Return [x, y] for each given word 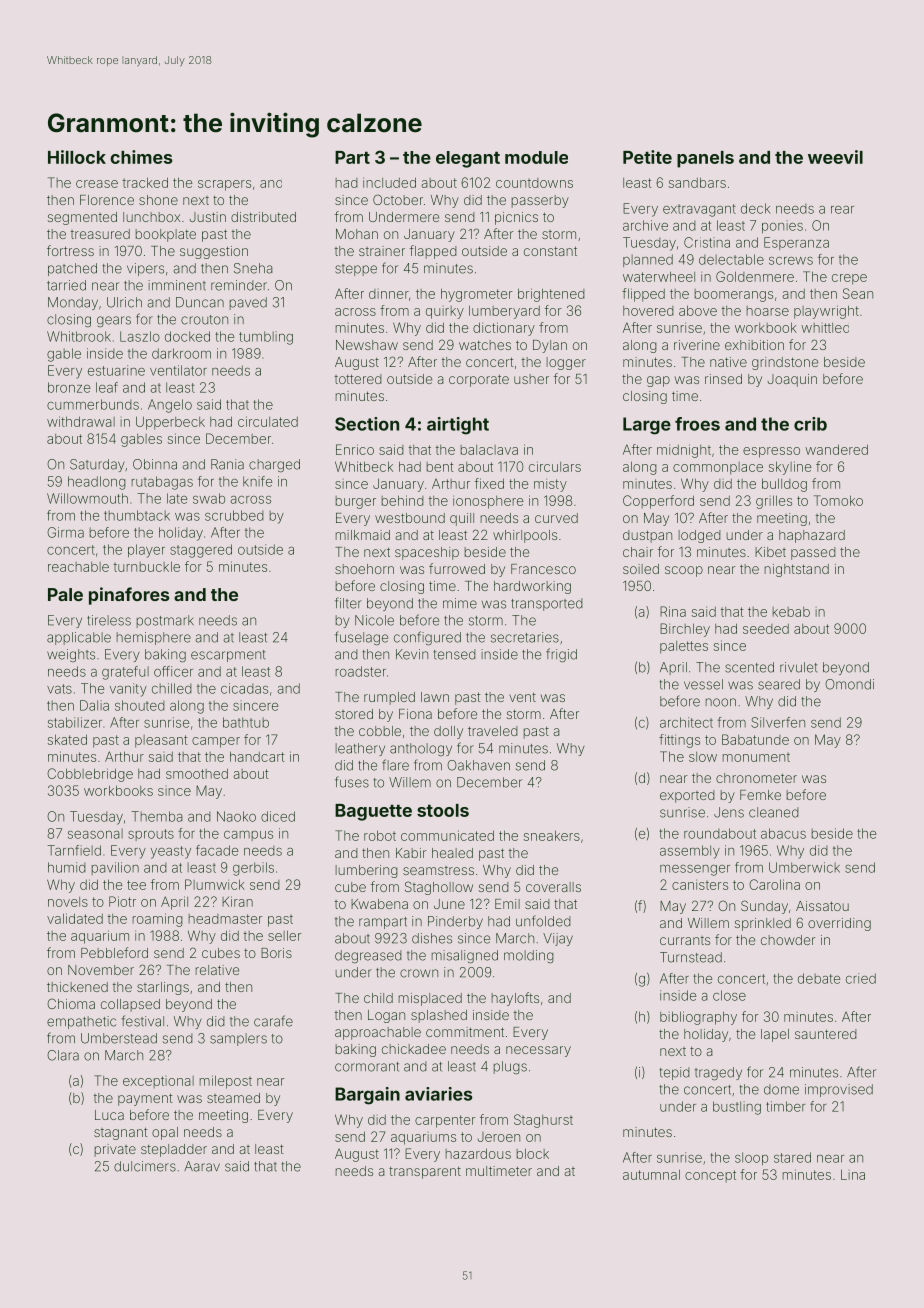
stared [792, 1157]
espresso [771, 452]
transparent [425, 1173]
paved [248, 303]
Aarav [202, 1166]
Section [367, 424]
